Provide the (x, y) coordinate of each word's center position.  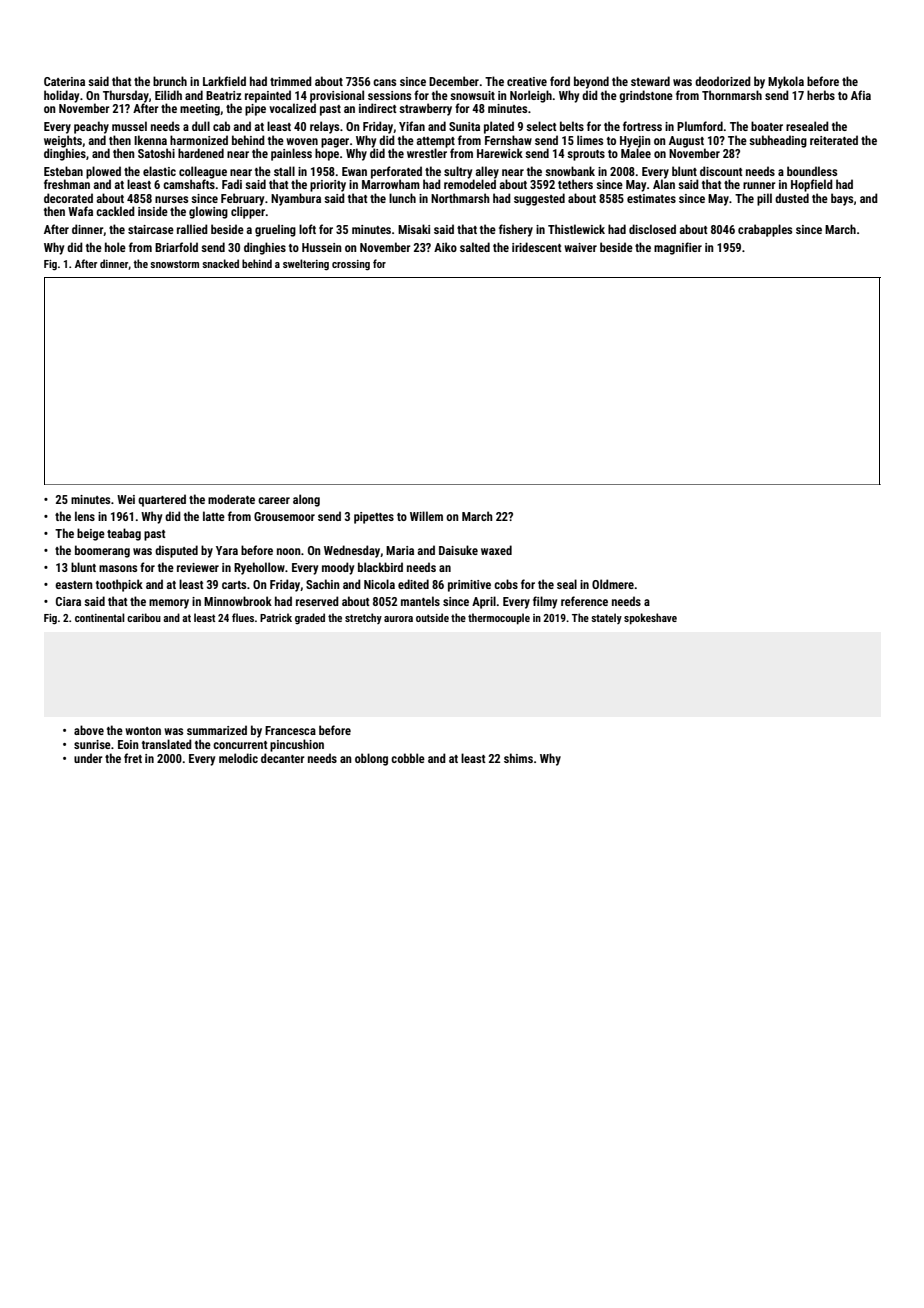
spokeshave (650, 619)
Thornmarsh (732, 95)
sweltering (306, 265)
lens (85, 516)
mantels (420, 601)
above (89, 730)
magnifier (678, 248)
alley (487, 172)
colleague (203, 172)
